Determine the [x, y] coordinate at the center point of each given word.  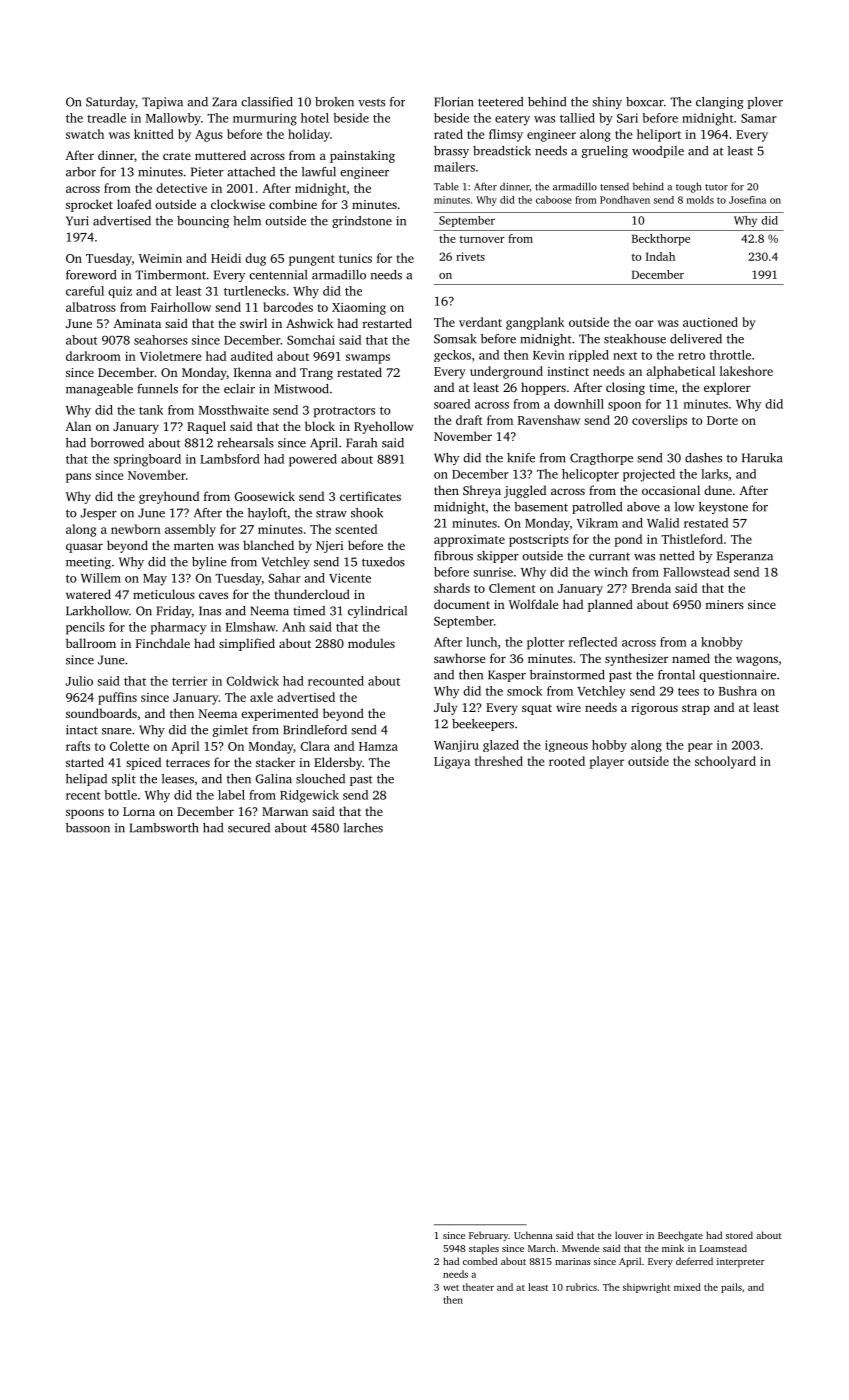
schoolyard [725, 762]
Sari [627, 118]
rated [448, 134]
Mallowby [173, 119]
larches [363, 828]
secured [249, 828]
